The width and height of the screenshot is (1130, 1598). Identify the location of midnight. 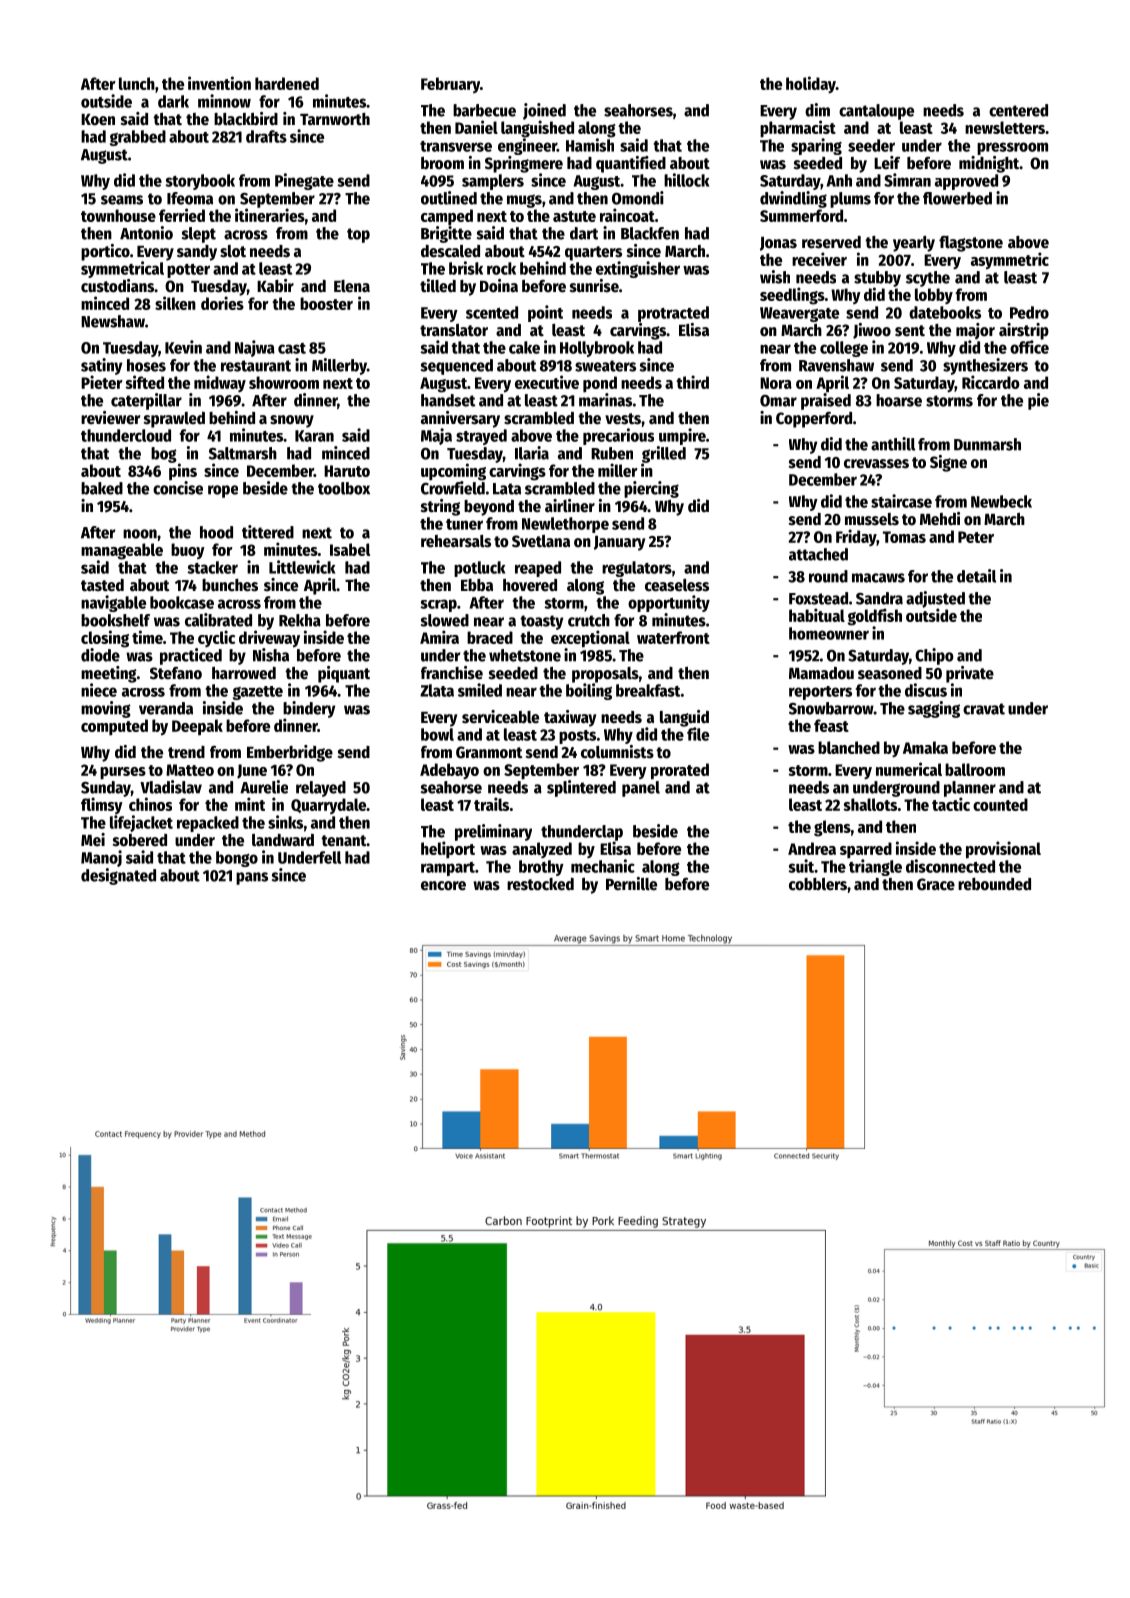
(989, 164).
